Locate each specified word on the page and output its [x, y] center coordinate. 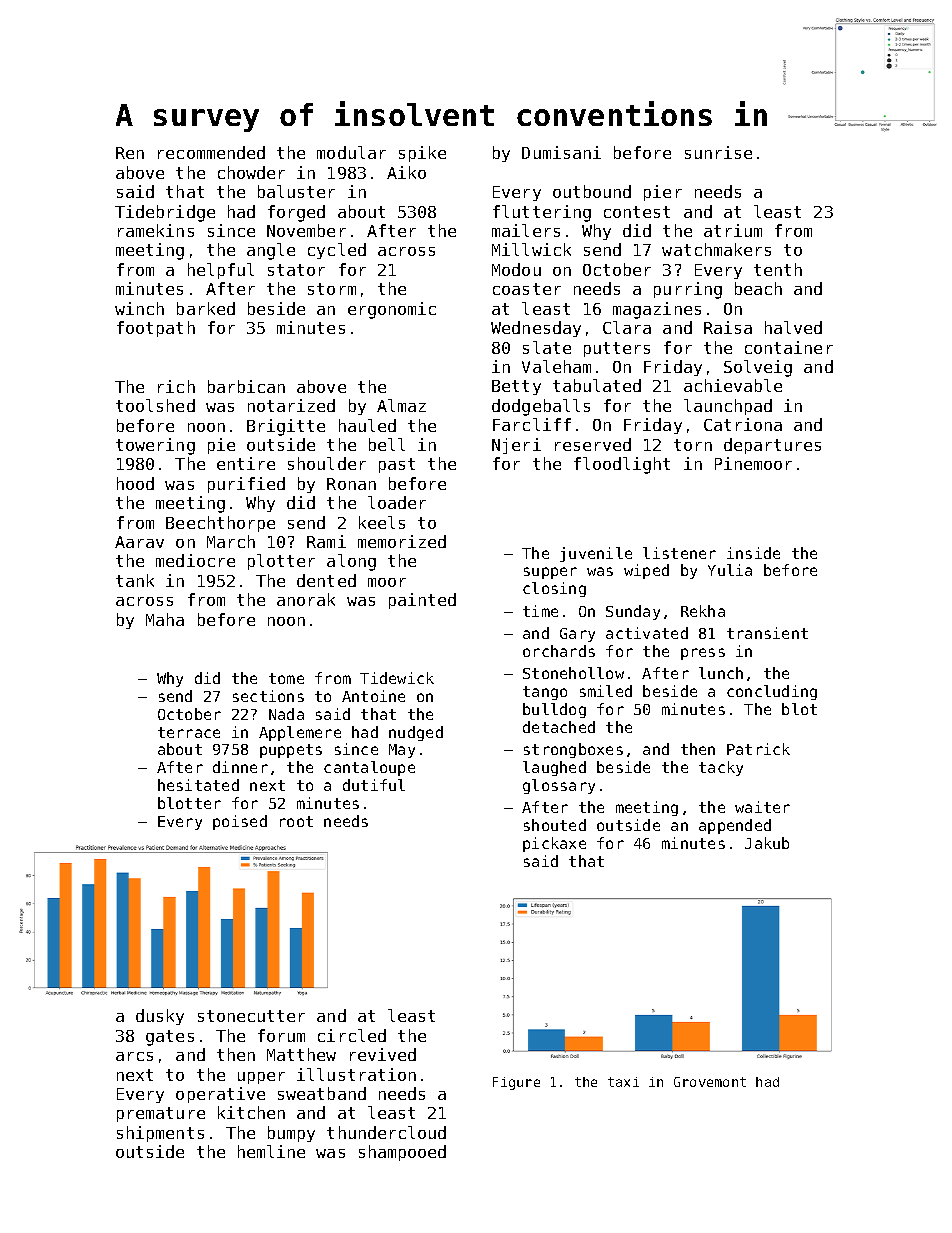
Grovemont [710, 1082]
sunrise [718, 152]
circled [352, 1035]
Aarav [139, 542]
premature [161, 1114]
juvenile [596, 554]
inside [753, 553]
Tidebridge [165, 213]
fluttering [542, 213]
